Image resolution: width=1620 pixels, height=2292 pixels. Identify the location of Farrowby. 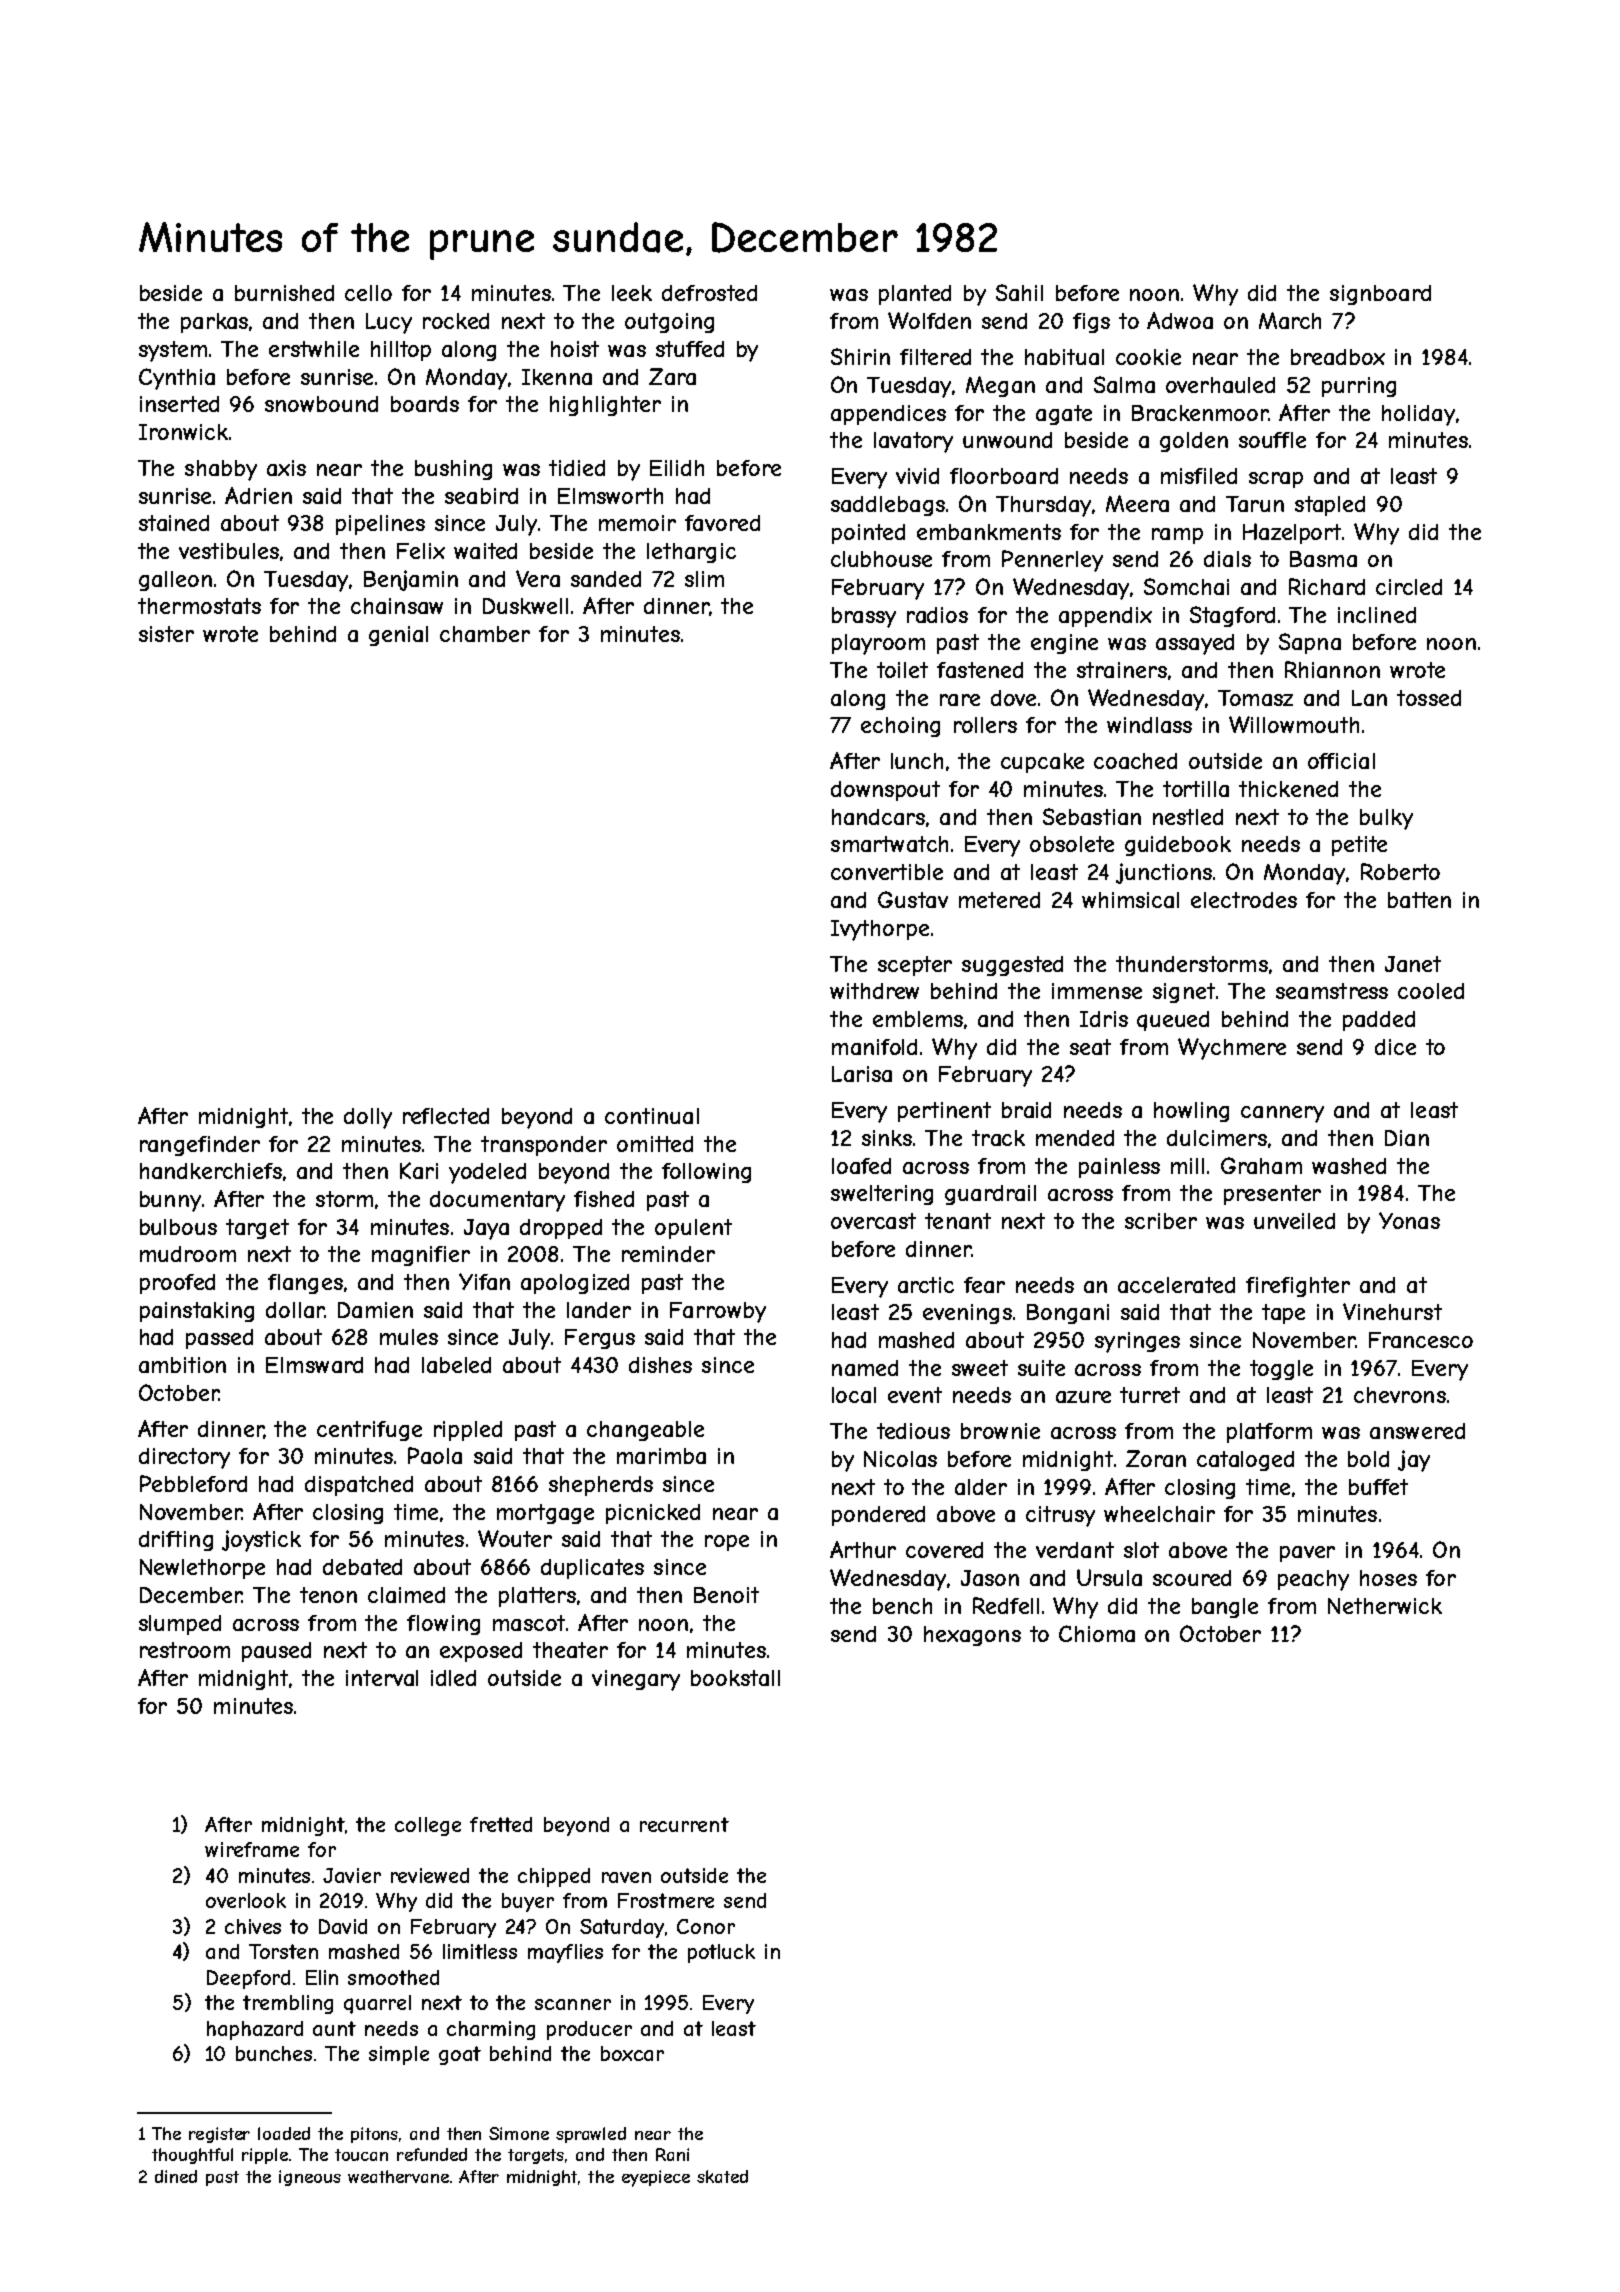
(718, 1312).
